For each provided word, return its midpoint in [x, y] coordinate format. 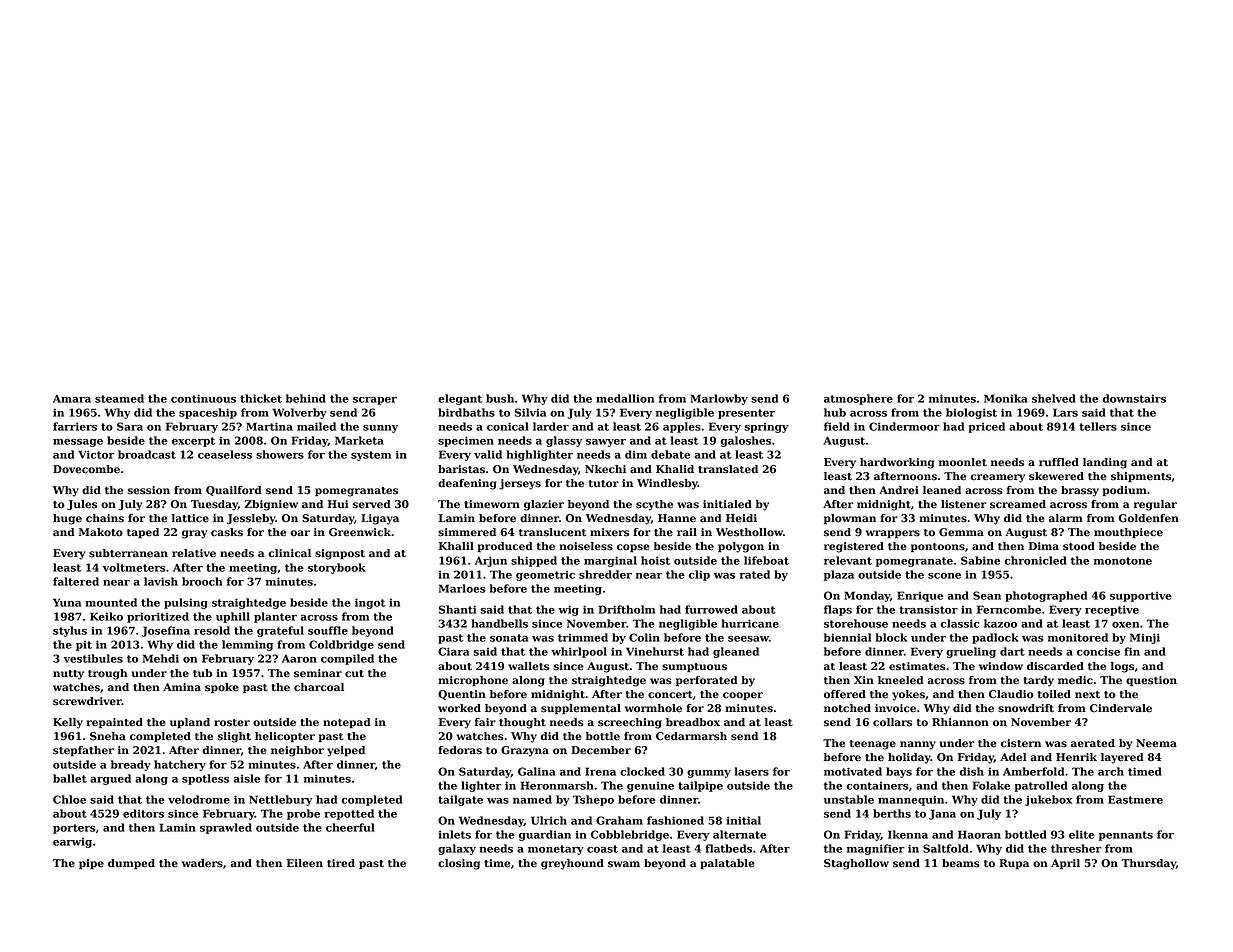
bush [500, 398]
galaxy [457, 849]
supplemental [581, 709]
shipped [534, 561]
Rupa [1014, 864]
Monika [1006, 398]
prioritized [158, 617]
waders [202, 863]
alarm [1066, 518]
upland [190, 723]
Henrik [1076, 757]
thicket [261, 398]
